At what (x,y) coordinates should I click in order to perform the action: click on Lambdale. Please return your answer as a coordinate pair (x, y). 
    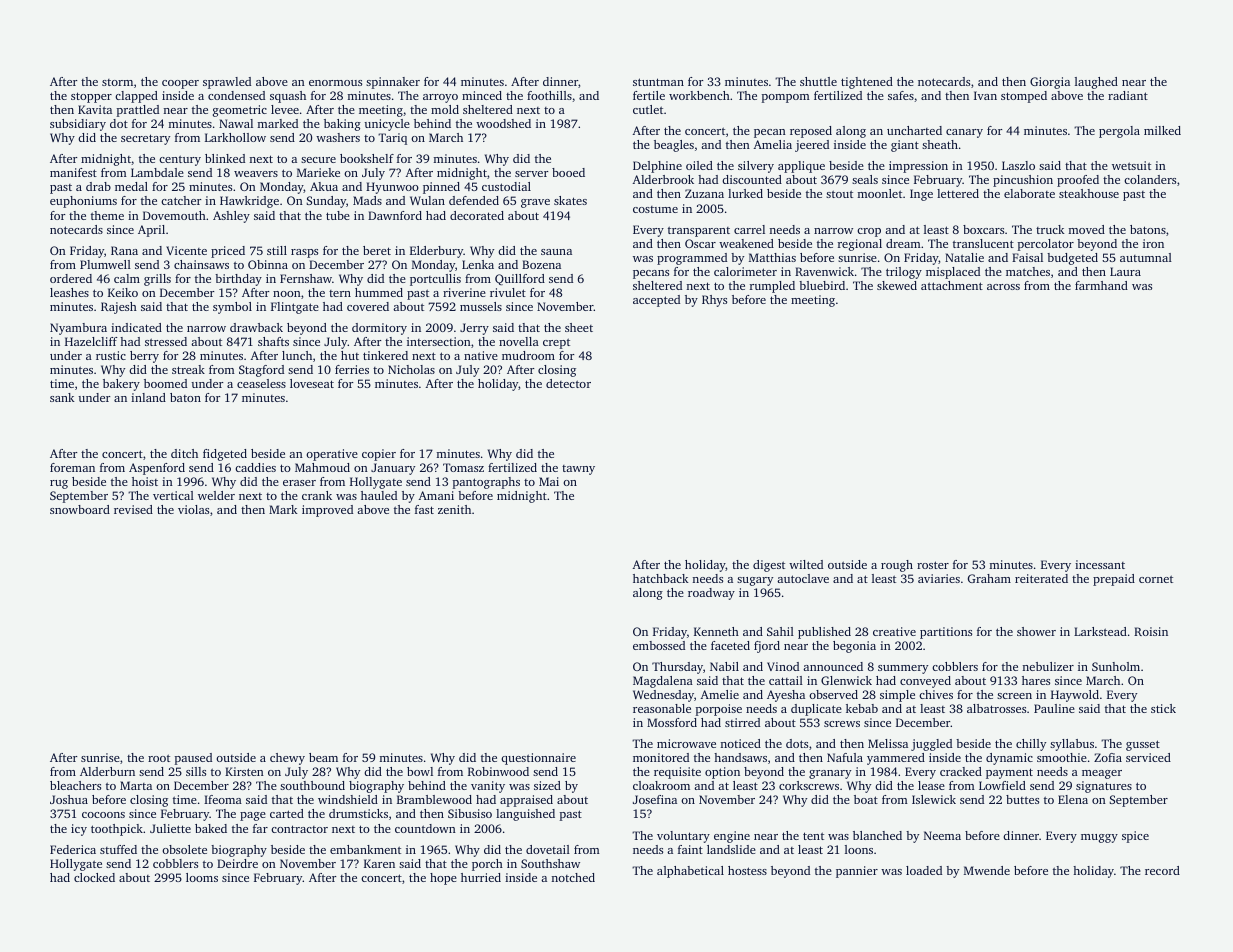
    Looking at the image, I should click on (157, 172).
